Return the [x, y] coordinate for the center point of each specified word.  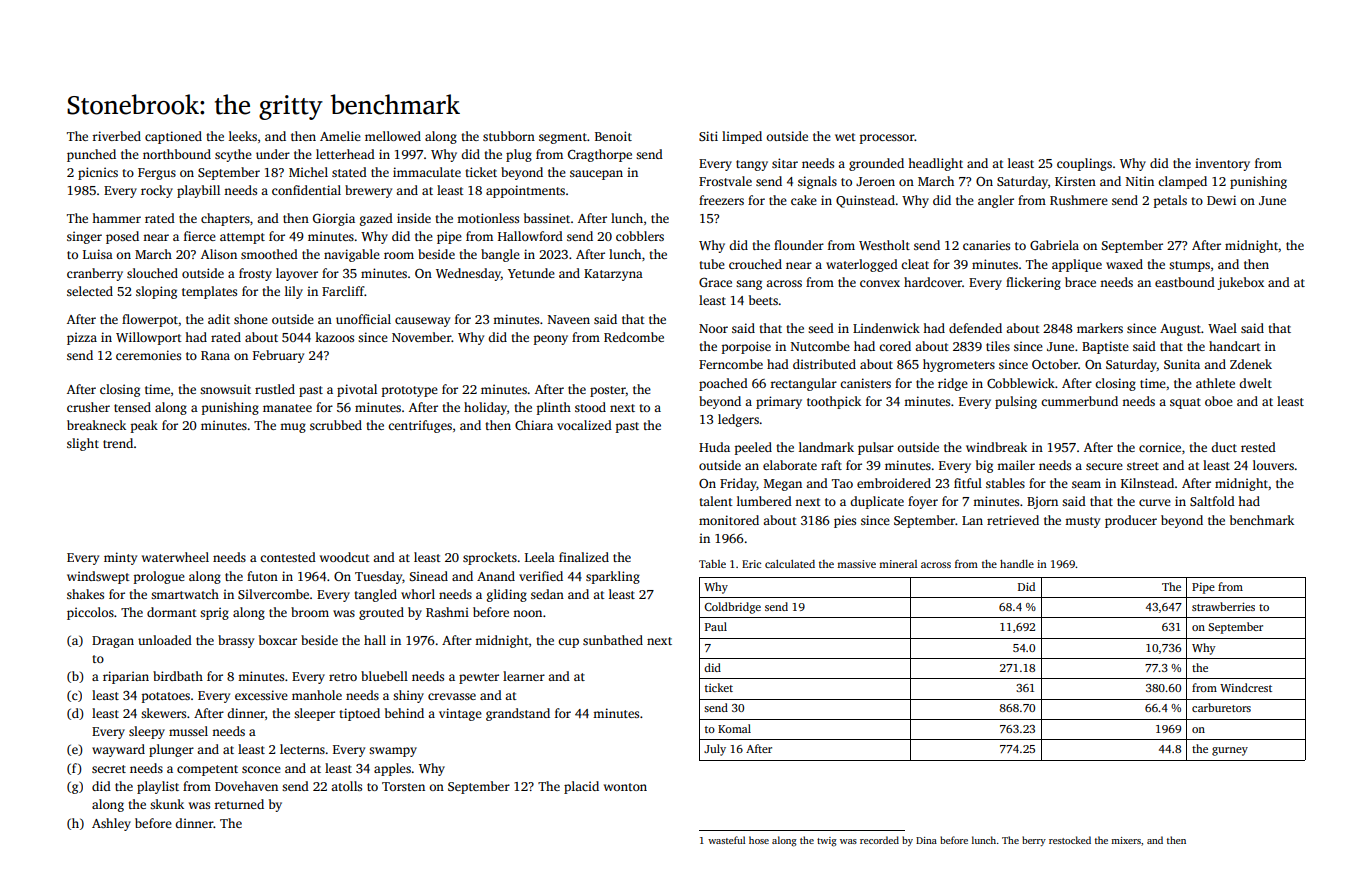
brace [1080, 282]
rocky [157, 191]
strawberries [1223, 606]
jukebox [1240, 283]
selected [90, 291]
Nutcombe [820, 346]
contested [288, 557]
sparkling [613, 577]
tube [712, 264]
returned [239, 804]
